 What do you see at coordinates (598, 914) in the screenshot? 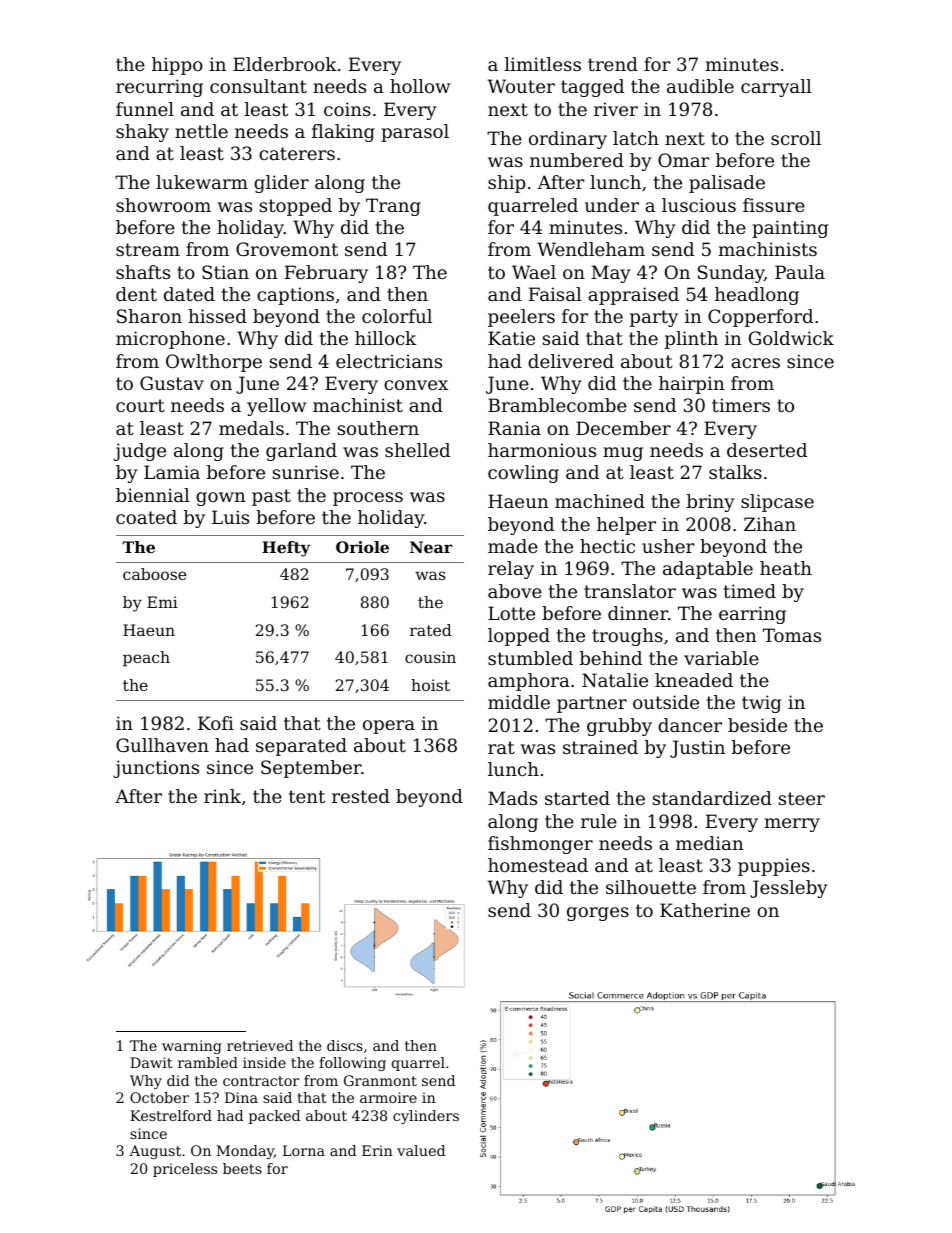
I see `gorges` at bounding box center [598, 914].
